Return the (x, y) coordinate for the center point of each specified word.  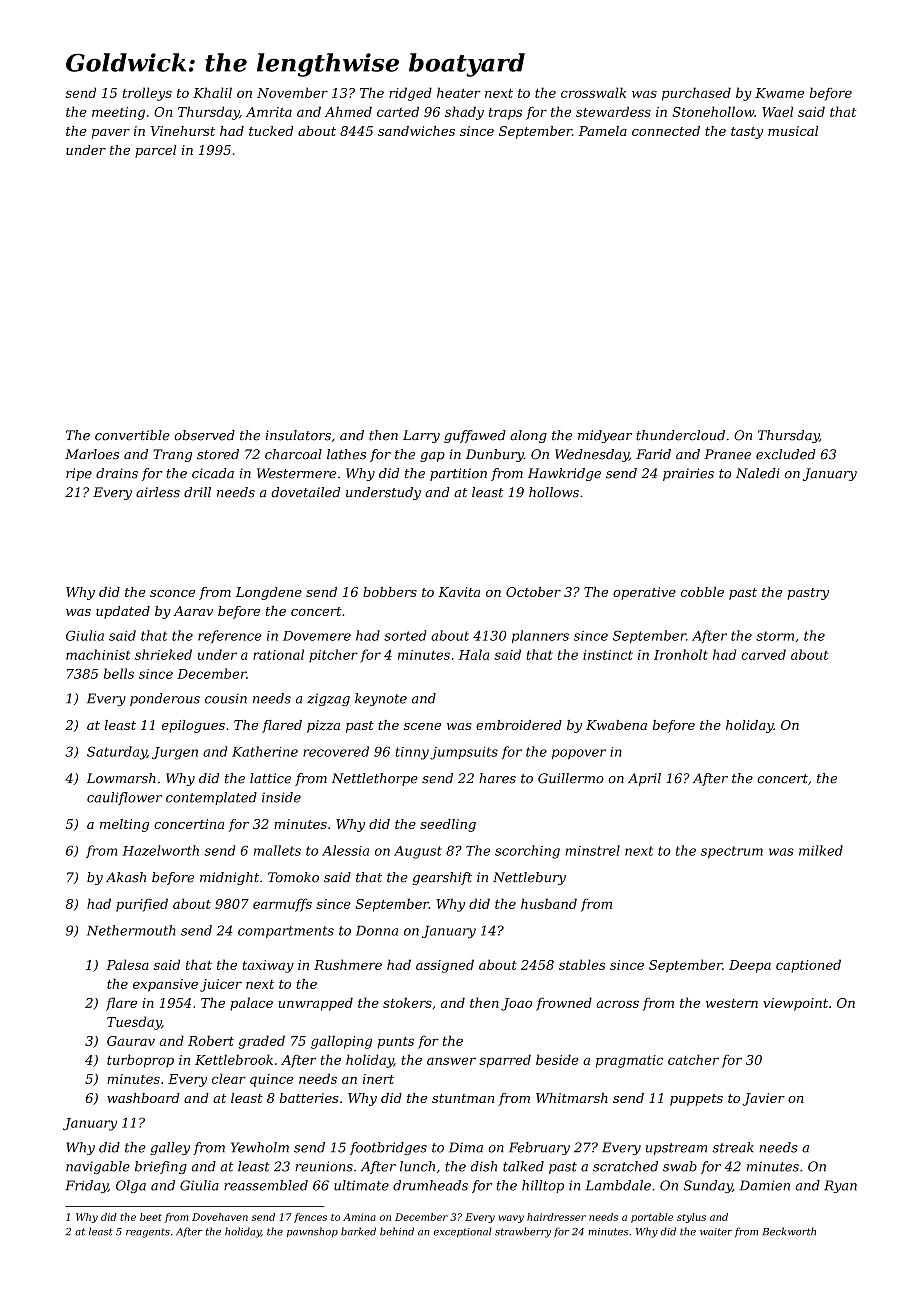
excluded (786, 454)
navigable (98, 1167)
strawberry (523, 1232)
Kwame (779, 93)
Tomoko (293, 877)
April (644, 779)
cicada (213, 473)
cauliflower (124, 798)
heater (459, 92)
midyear (605, 436)
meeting (118, 113)
